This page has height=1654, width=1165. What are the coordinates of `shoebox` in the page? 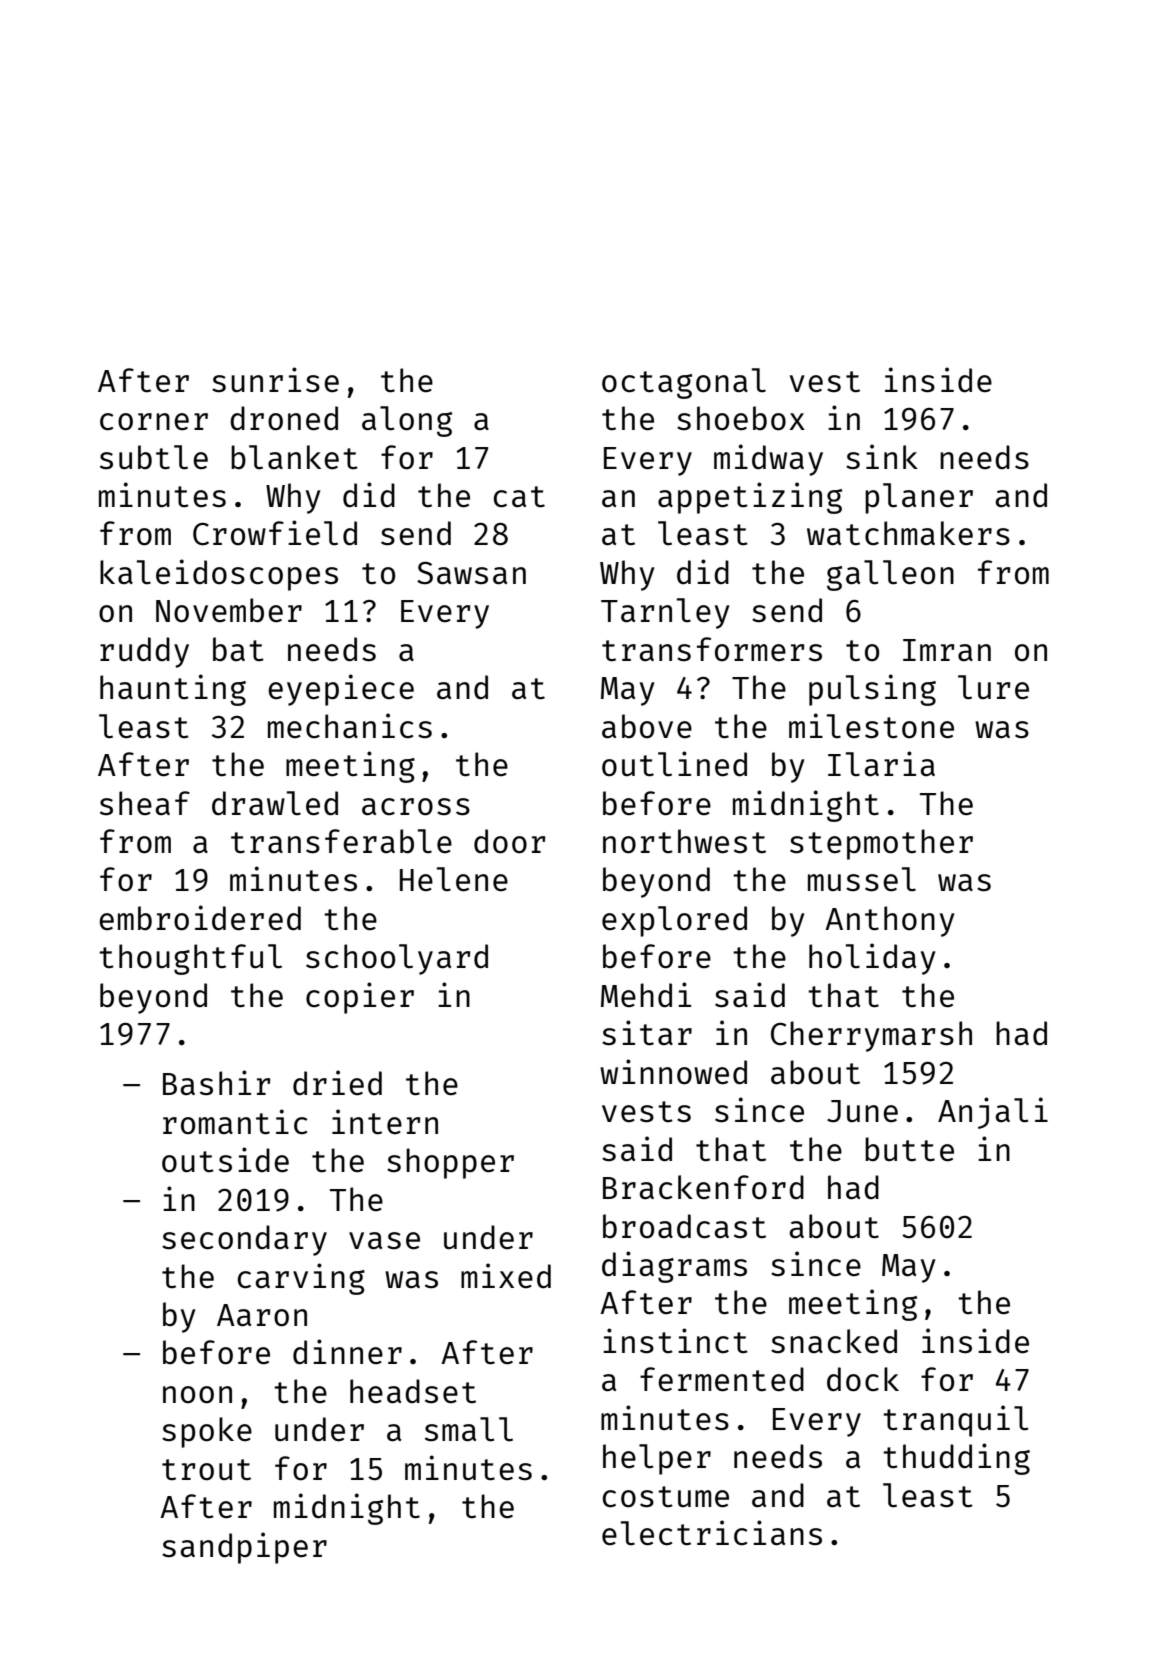 It's located at (741, 418).
